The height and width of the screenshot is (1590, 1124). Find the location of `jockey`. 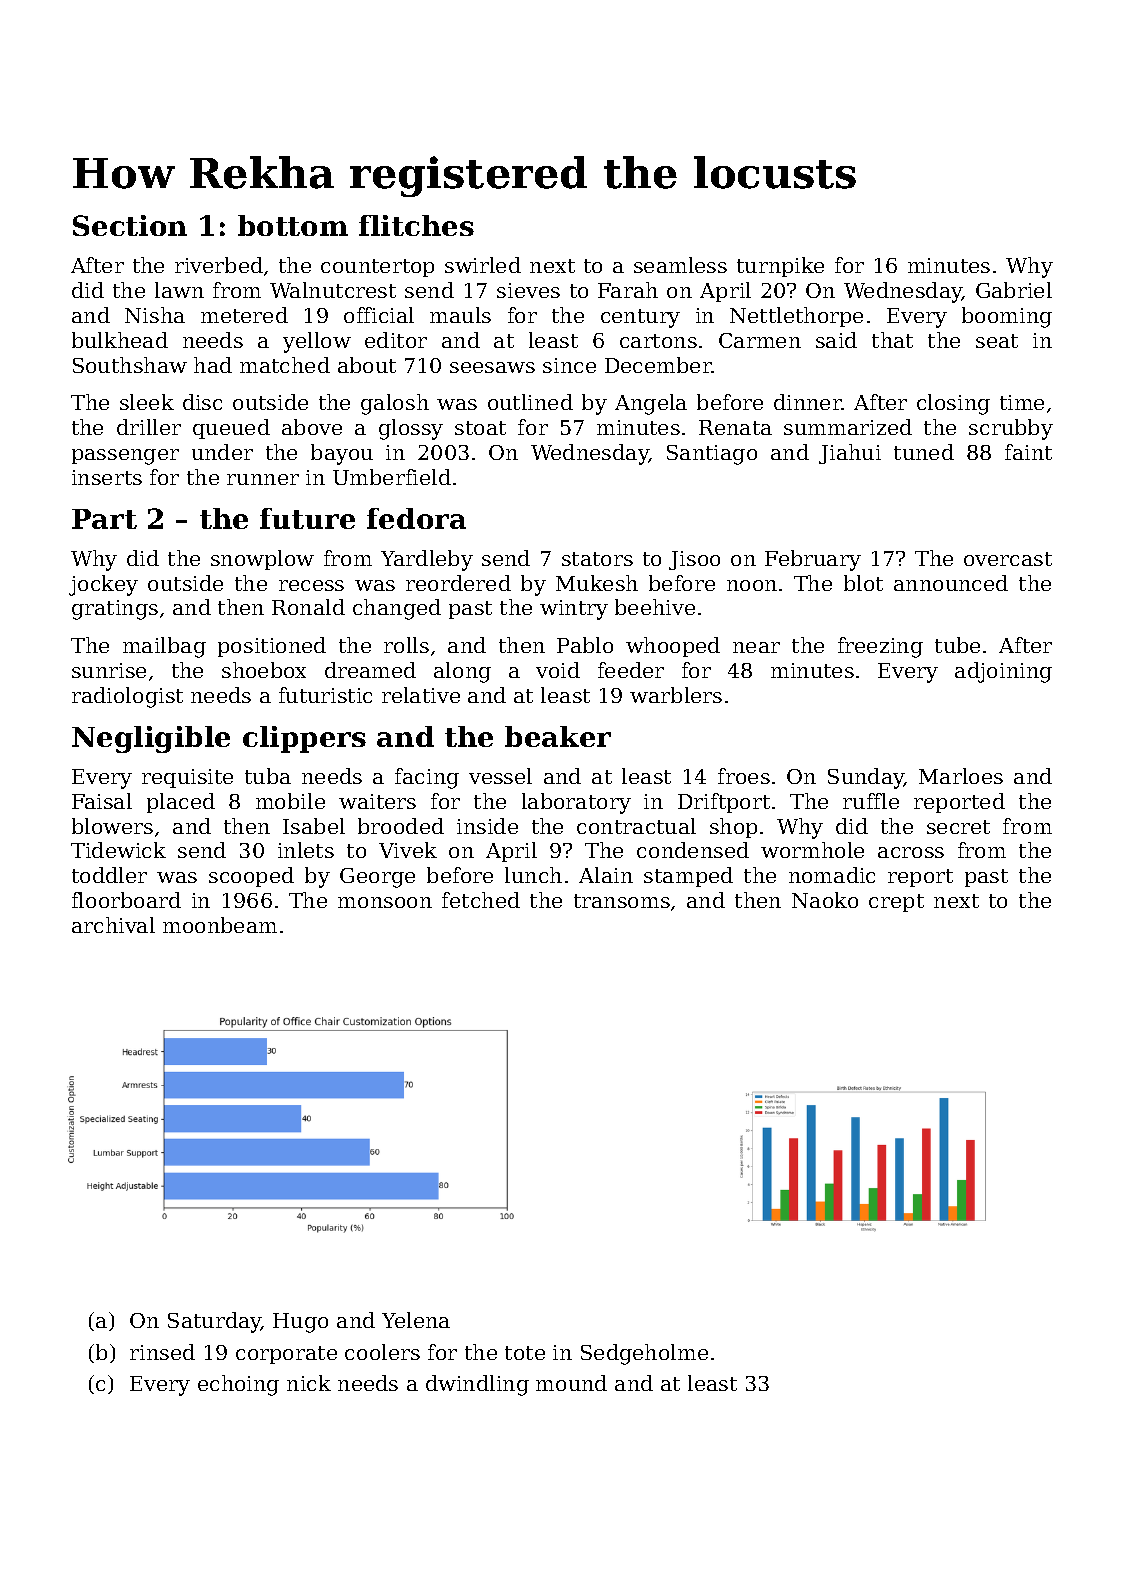

jockey is located at coordinates (103, 585).
